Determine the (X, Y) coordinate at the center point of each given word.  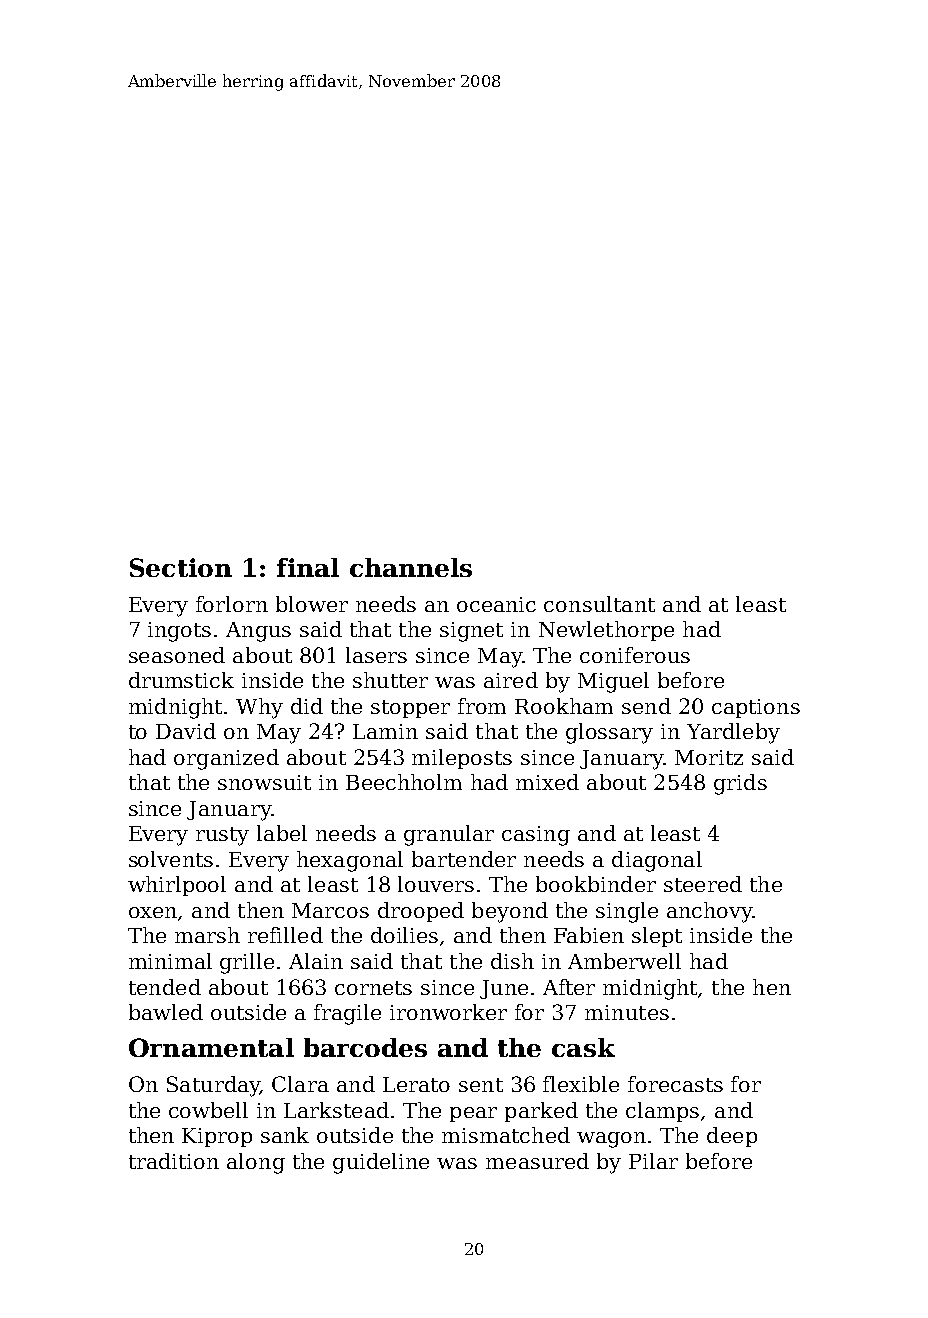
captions (756, 708)
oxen (153, 912)
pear (473, 1114)
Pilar (653, 1161)
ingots (179, 632)
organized (226, 759)
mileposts (462, 759)
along (256, 1163)
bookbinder (596, 884)
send (646, 706)
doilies (404, 935)
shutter (390, 680)
